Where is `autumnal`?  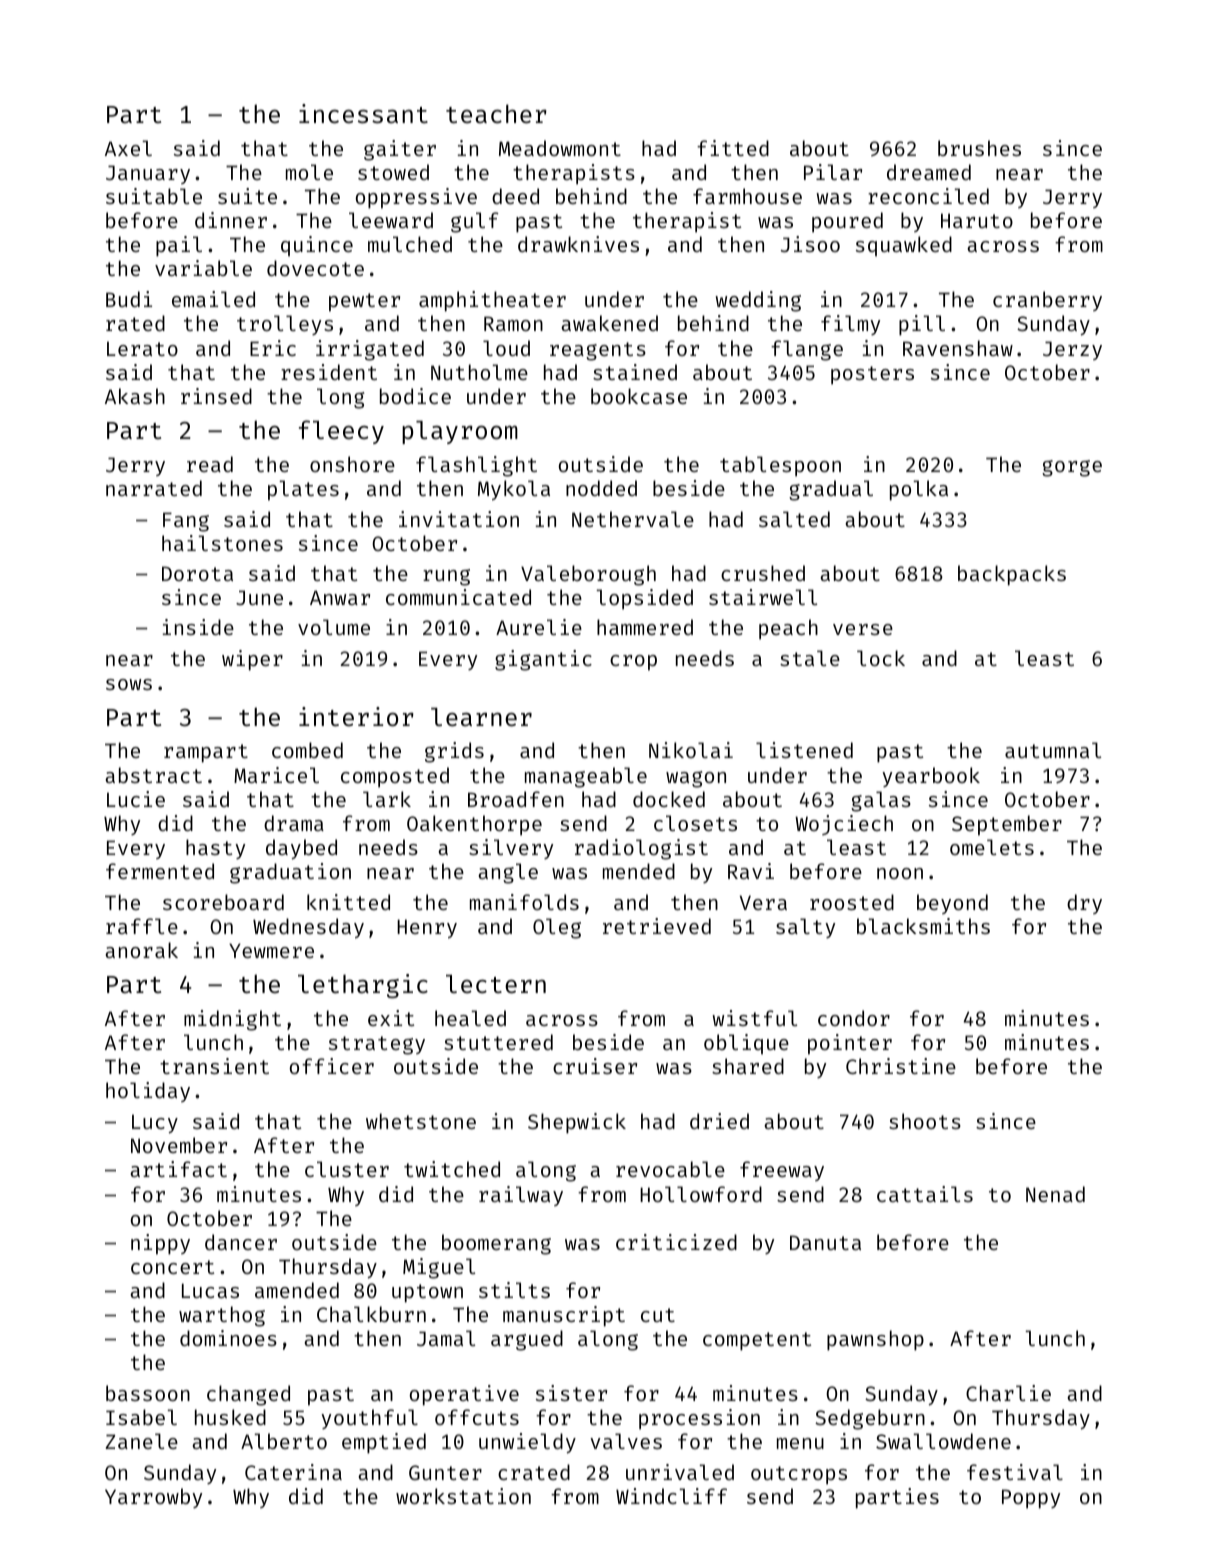 autumnal is located at coordinates (1053, 750).
